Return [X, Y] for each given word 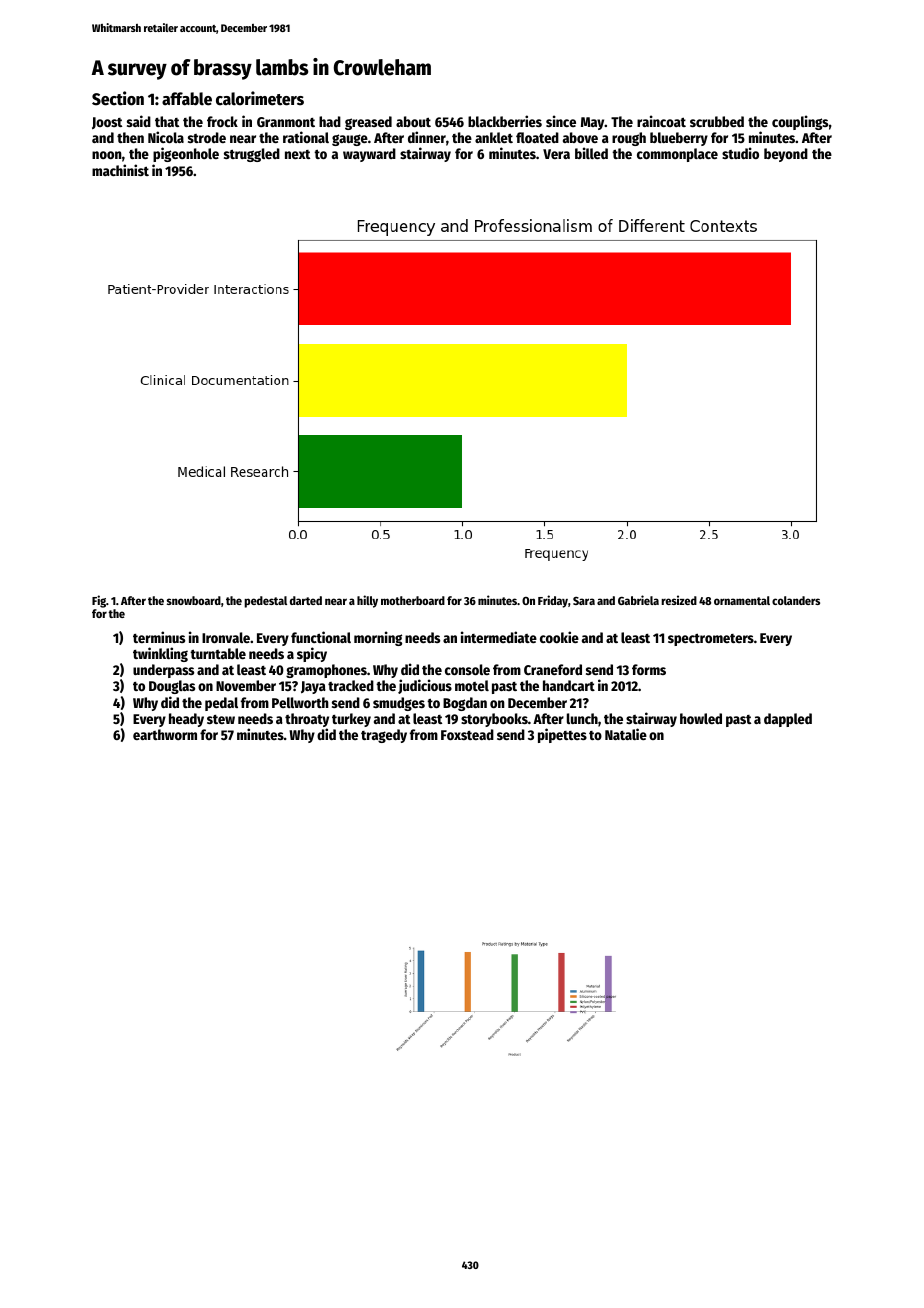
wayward [369, 155]
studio [740, 153]
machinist [120, 170]
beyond [786, 155]
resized [679, 600]
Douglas [172, 687]
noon [107, 155]
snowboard [194, 600]
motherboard [413, 600]
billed [591, 153]
